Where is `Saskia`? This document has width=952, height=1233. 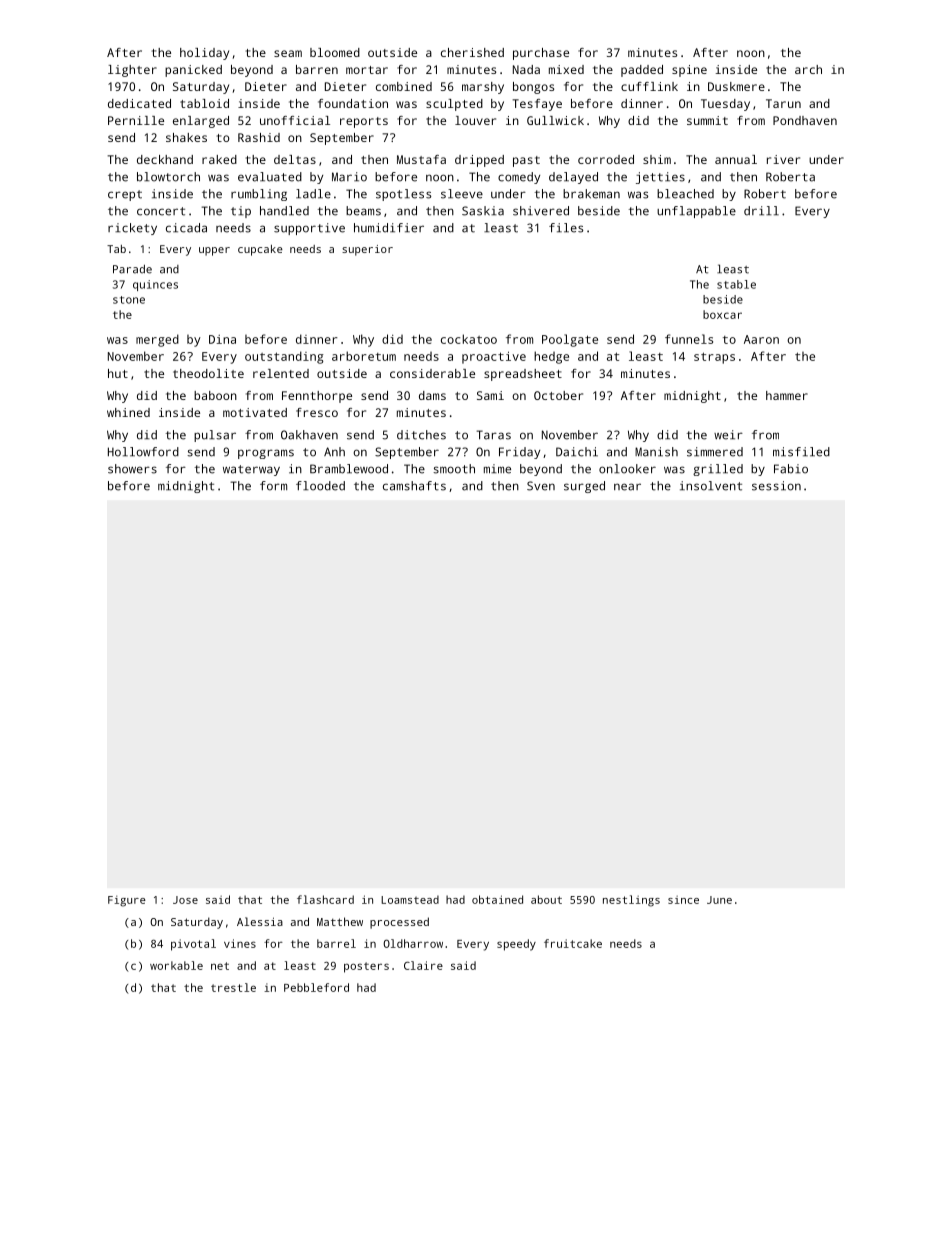 Saskia is located at coordinates (483, 211).
